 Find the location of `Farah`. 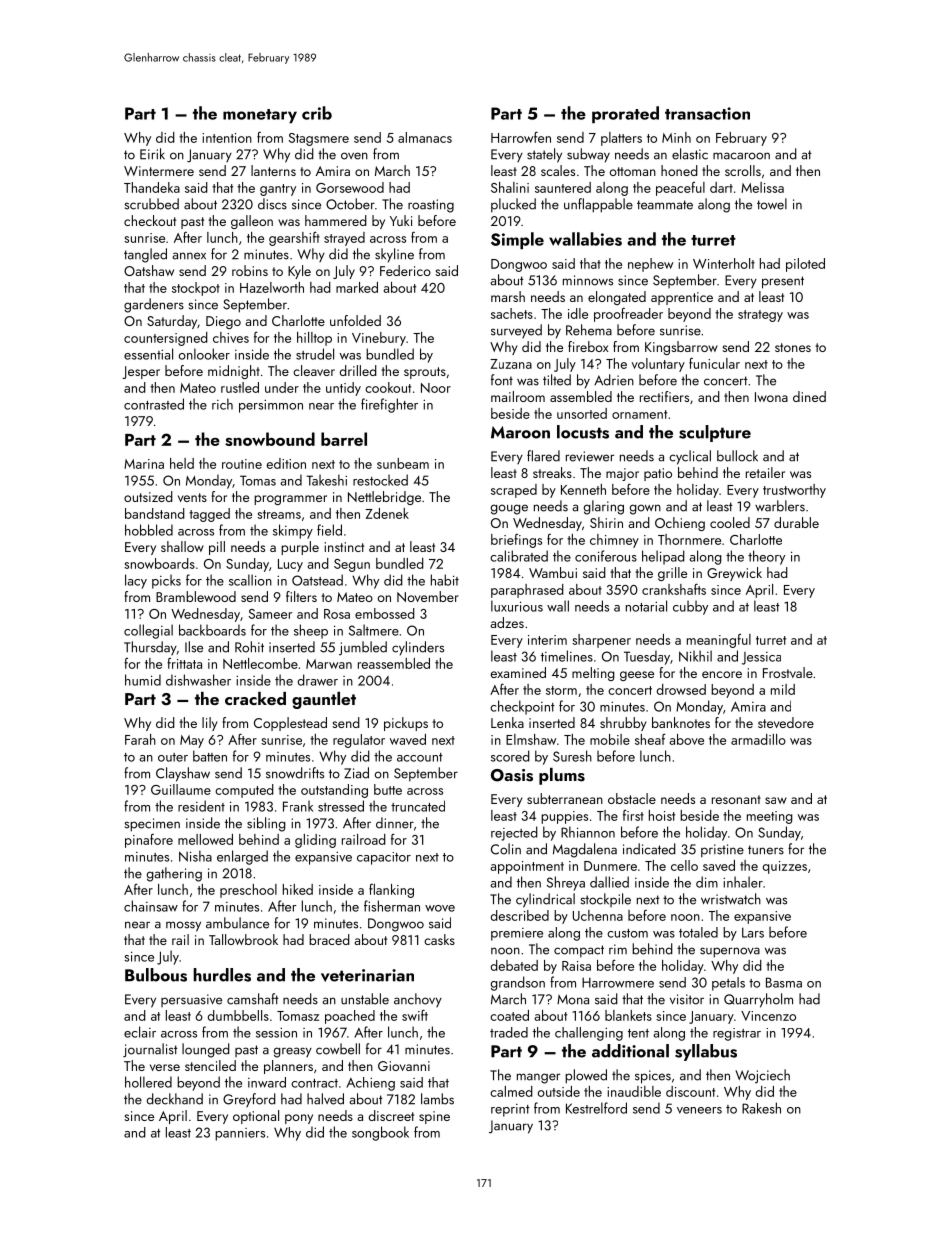

Farah is located at coordinates (140, 739).
